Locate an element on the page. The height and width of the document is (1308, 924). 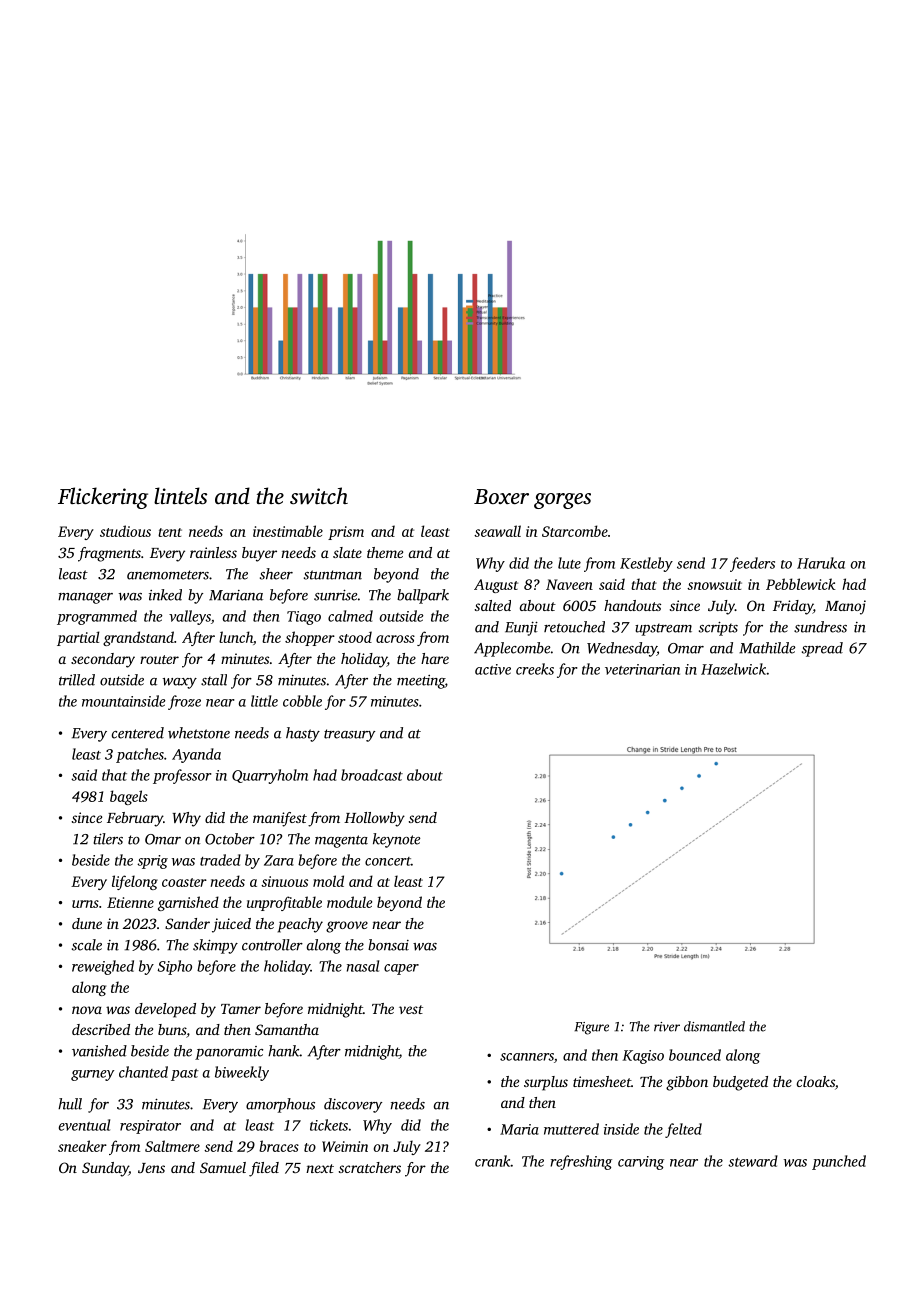
budgeted is located at coordinates (740, 1083).
